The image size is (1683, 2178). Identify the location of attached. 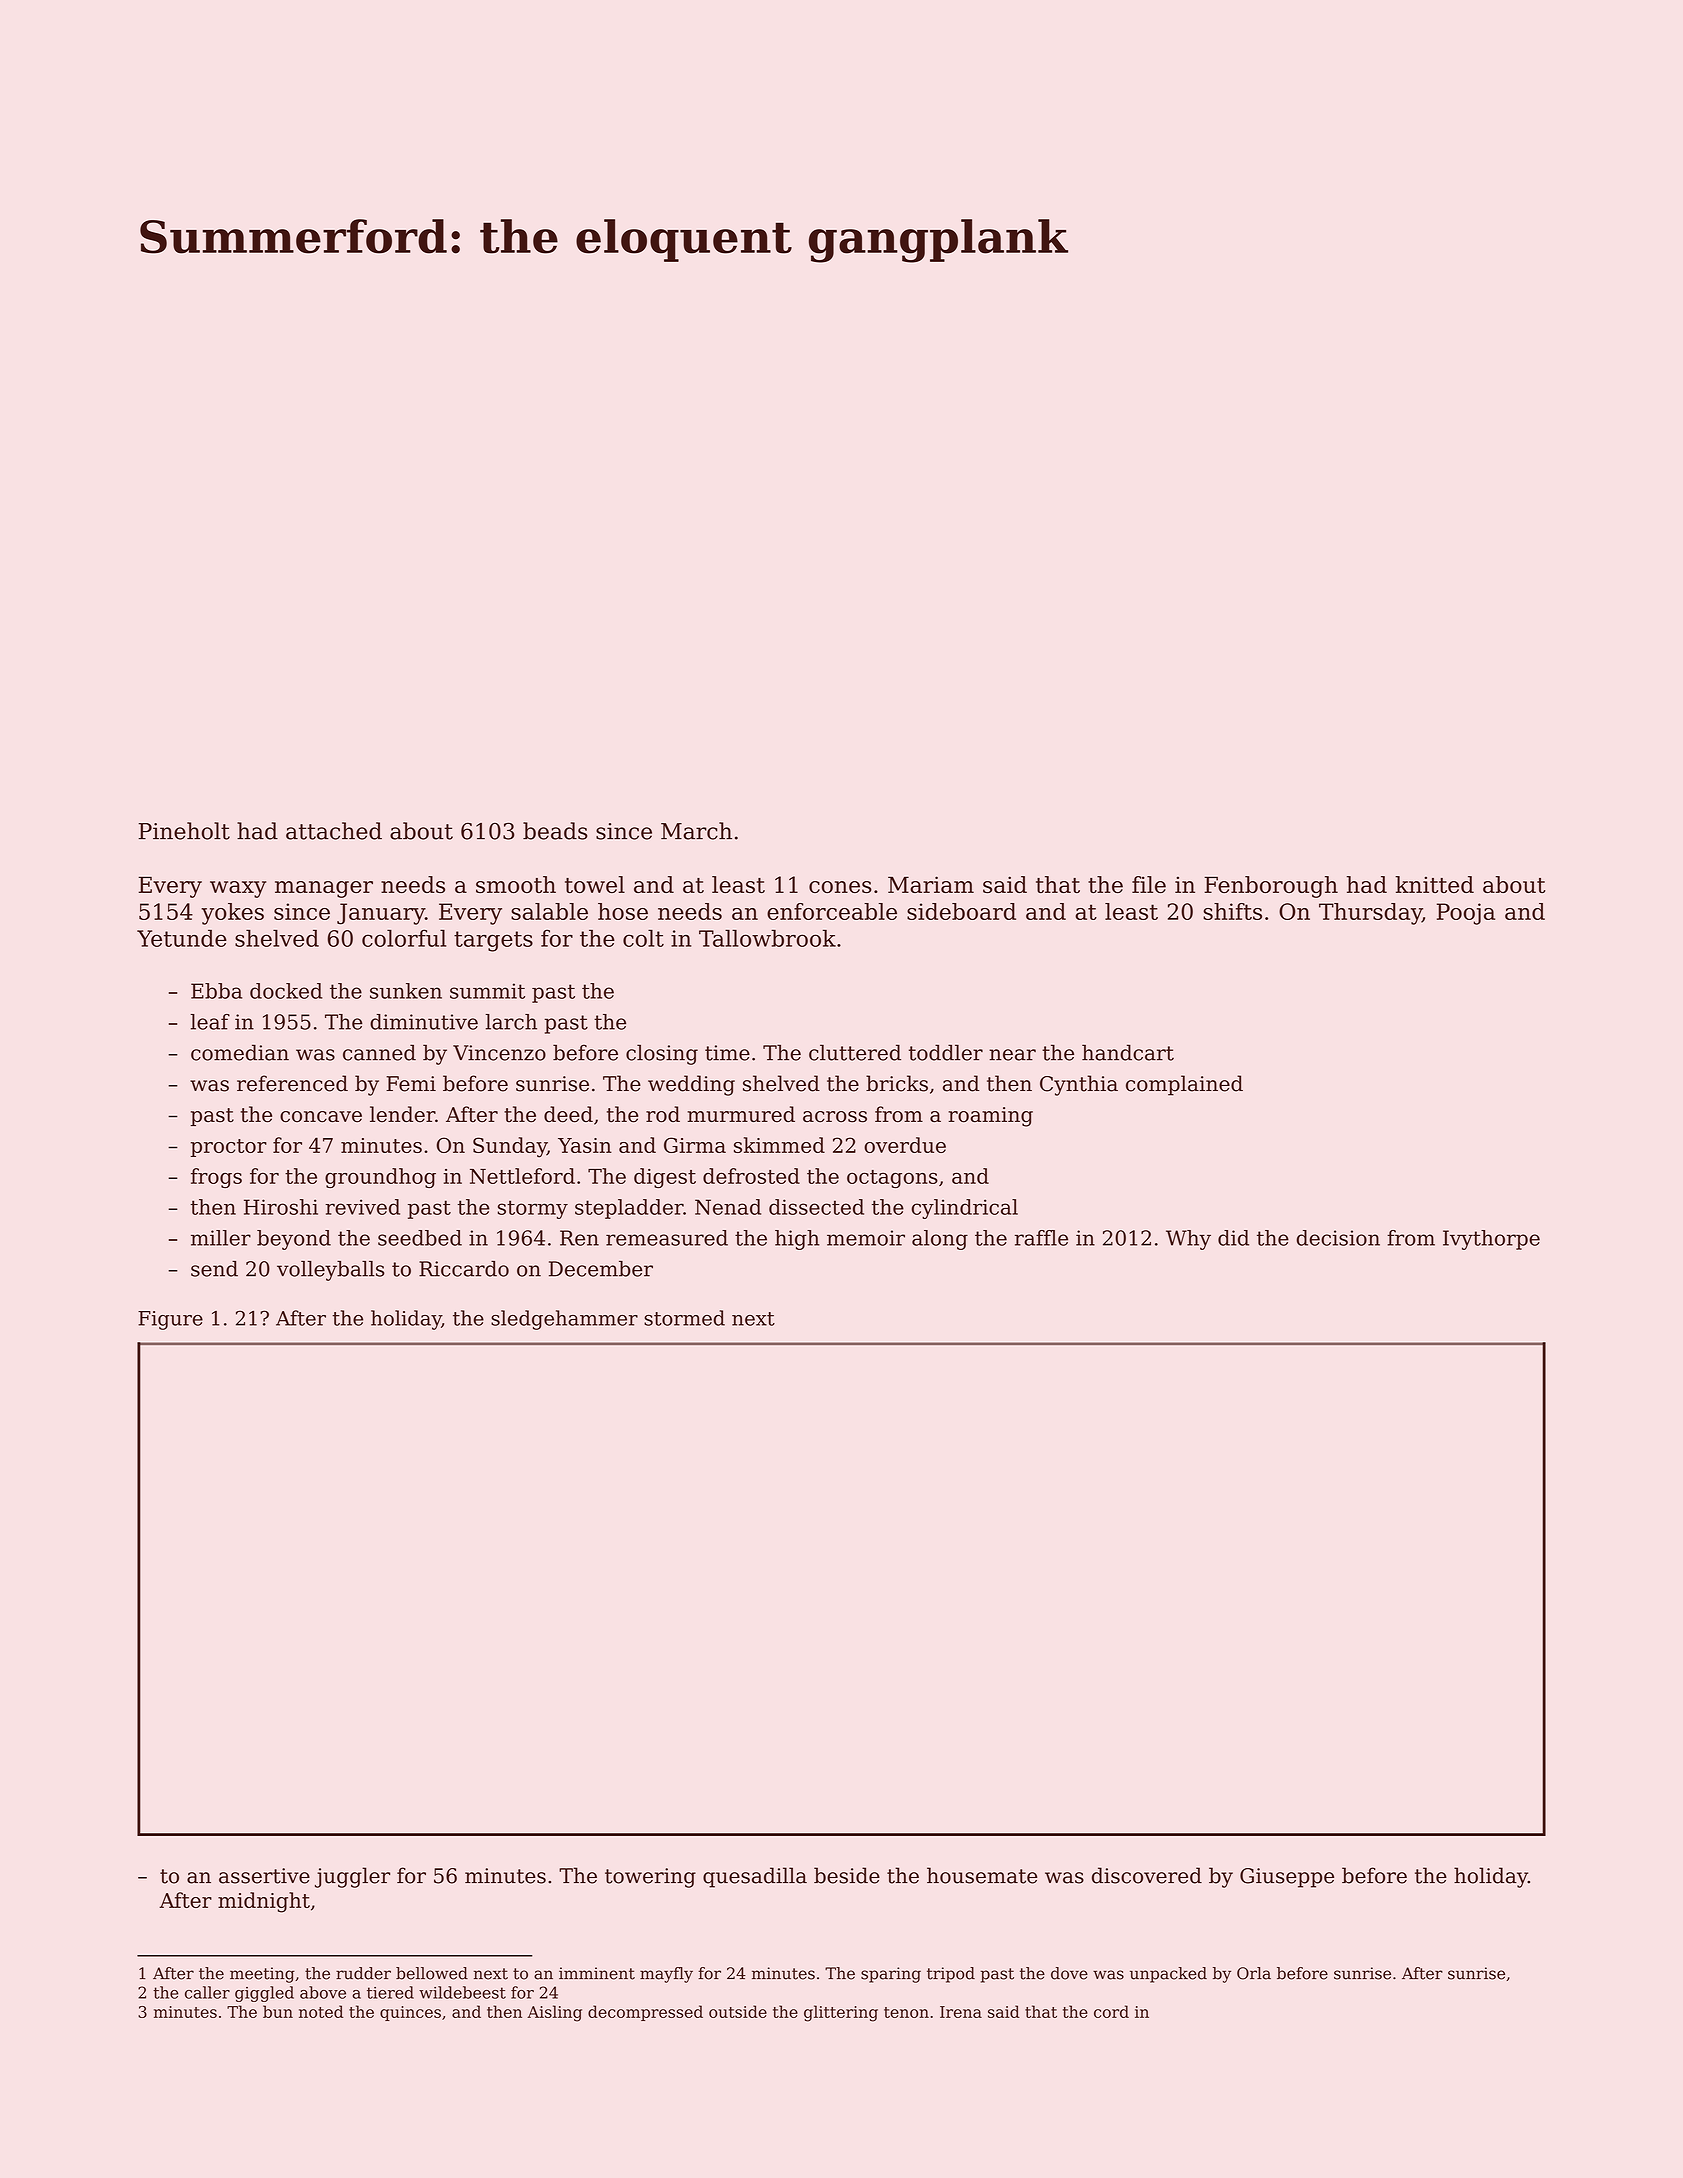
(334, 831).
